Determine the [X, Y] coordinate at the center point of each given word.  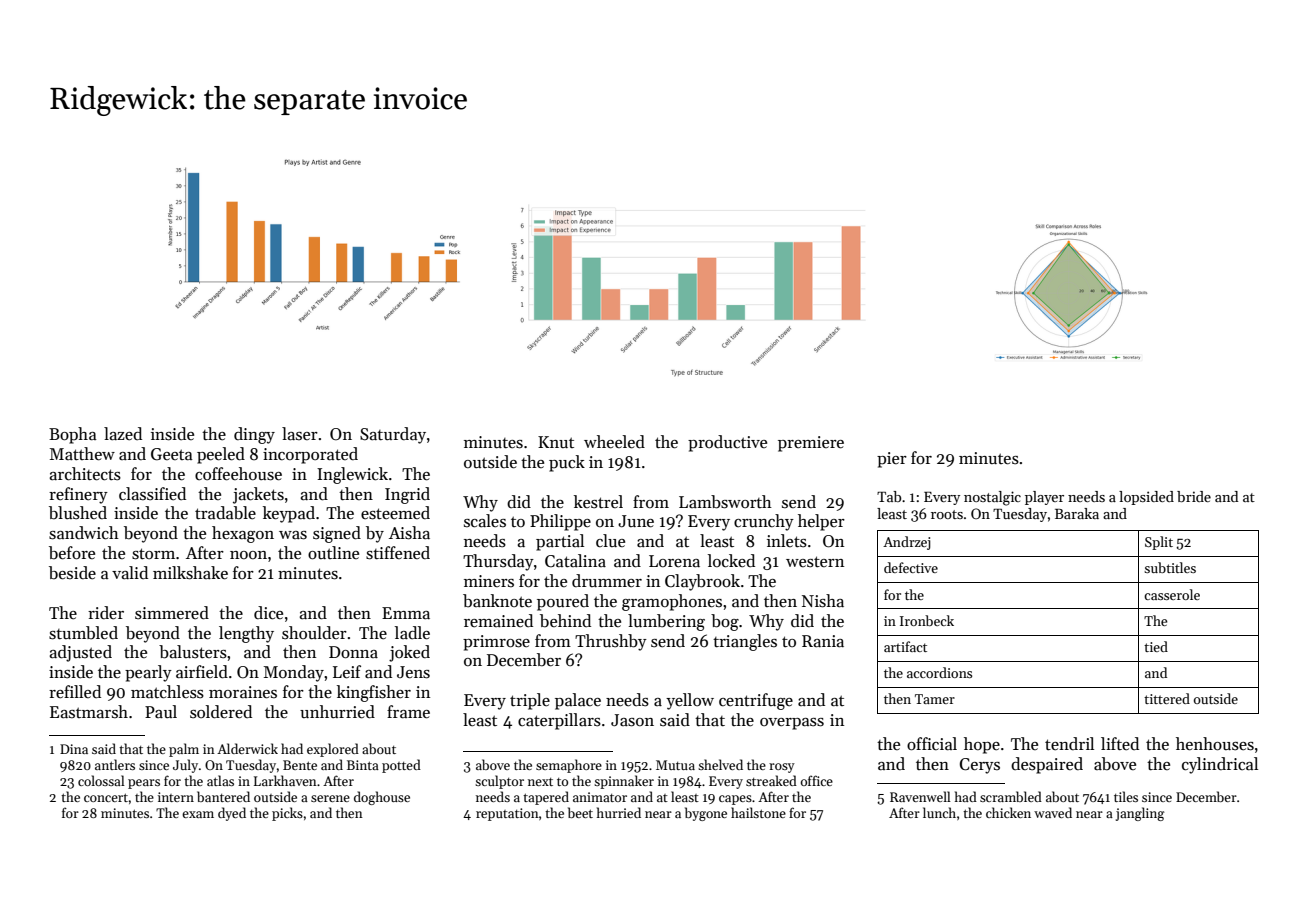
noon [248, 555]
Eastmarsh [89, 712]
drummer [607, 581]
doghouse [382, 798]
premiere [811, 444]
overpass [792, 724]
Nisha [823, 601]
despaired [1047, 765]
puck [567, 463]
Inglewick [352, 475]
